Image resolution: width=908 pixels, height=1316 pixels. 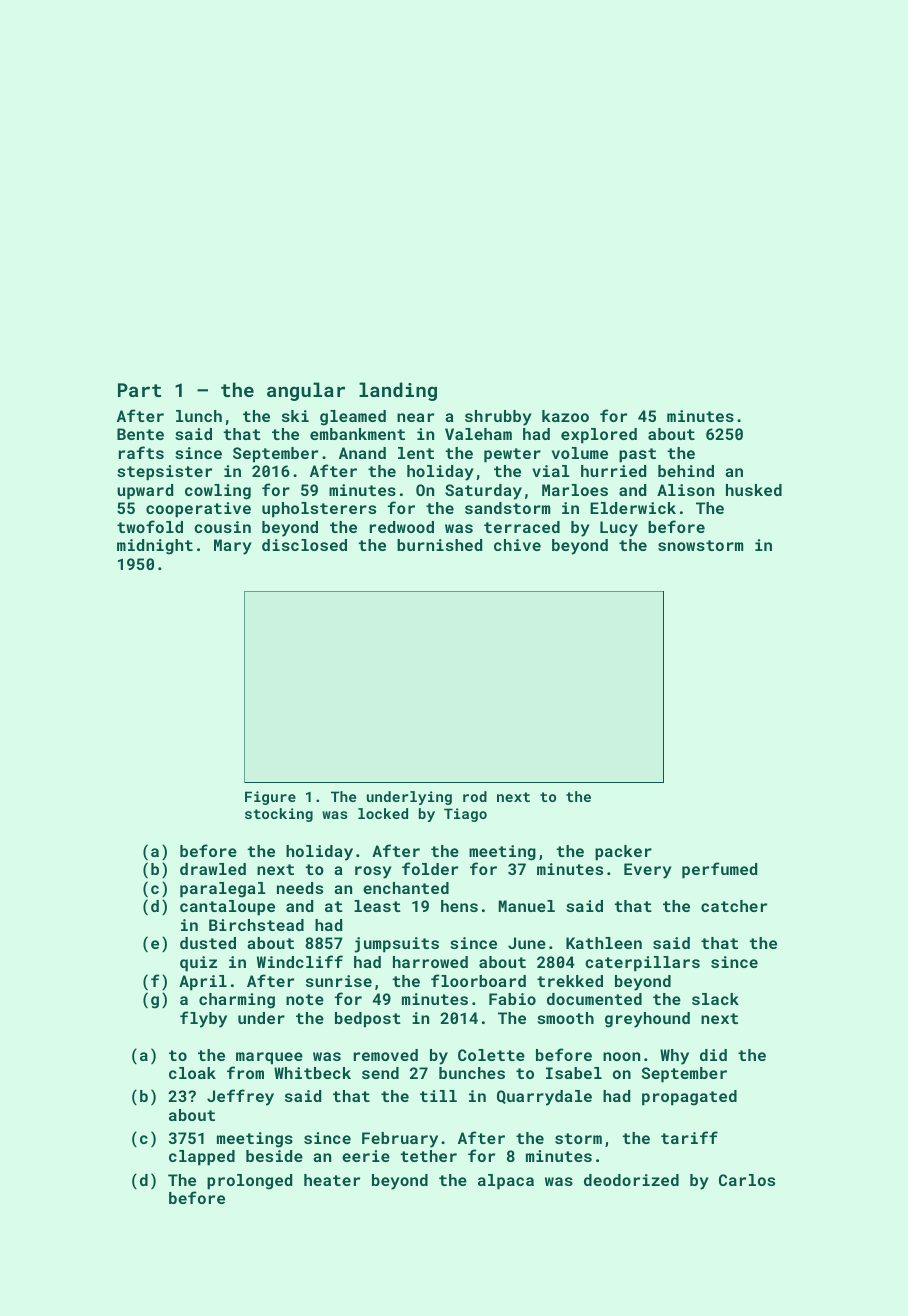 What do you see at coordinates (140, 434) in the screenshot?
I see `Bente` at bounding box center [140, 434].
